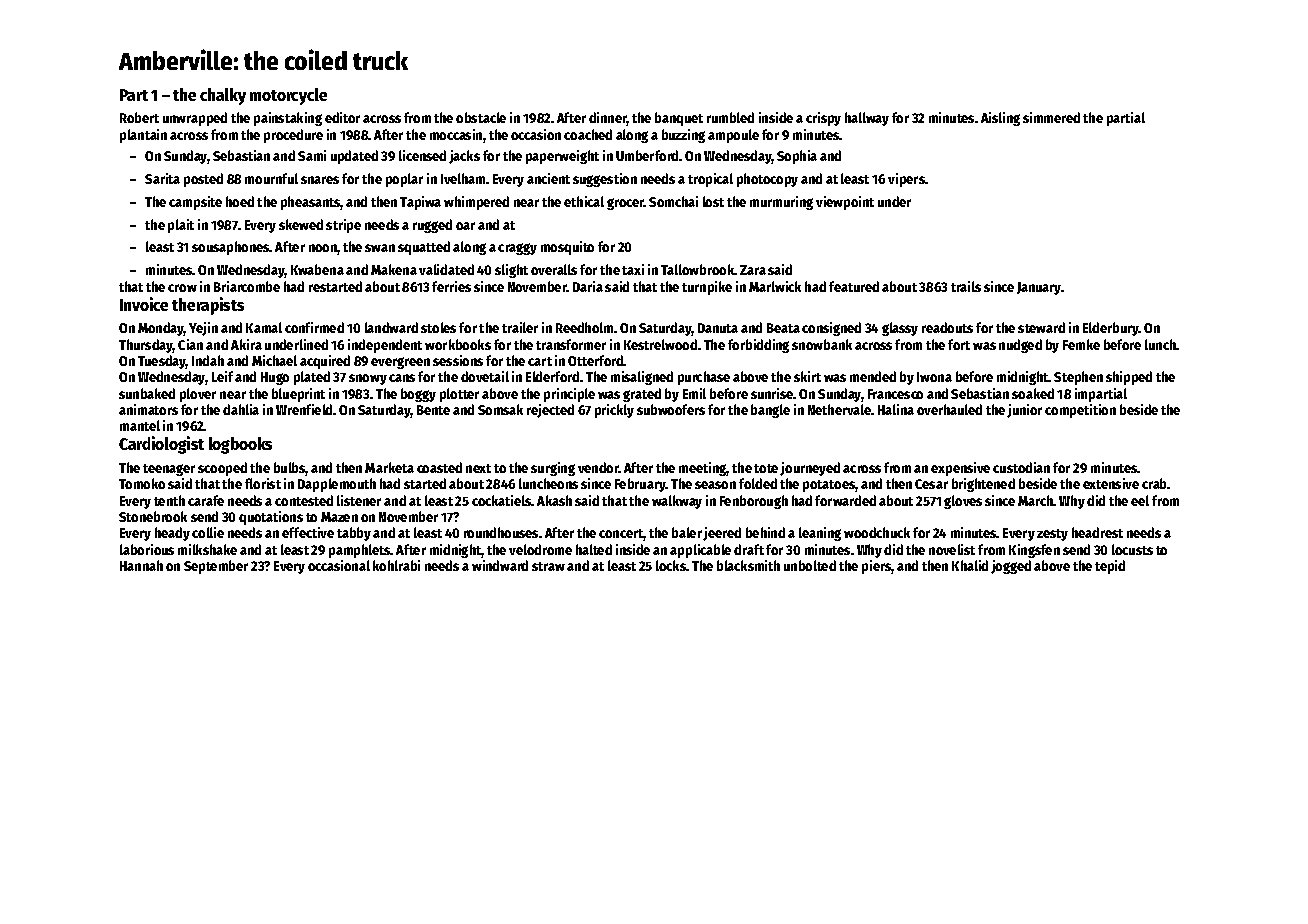  Describe the element at coordinates (1132, 549) in the page. I see `locusts` at that location.
